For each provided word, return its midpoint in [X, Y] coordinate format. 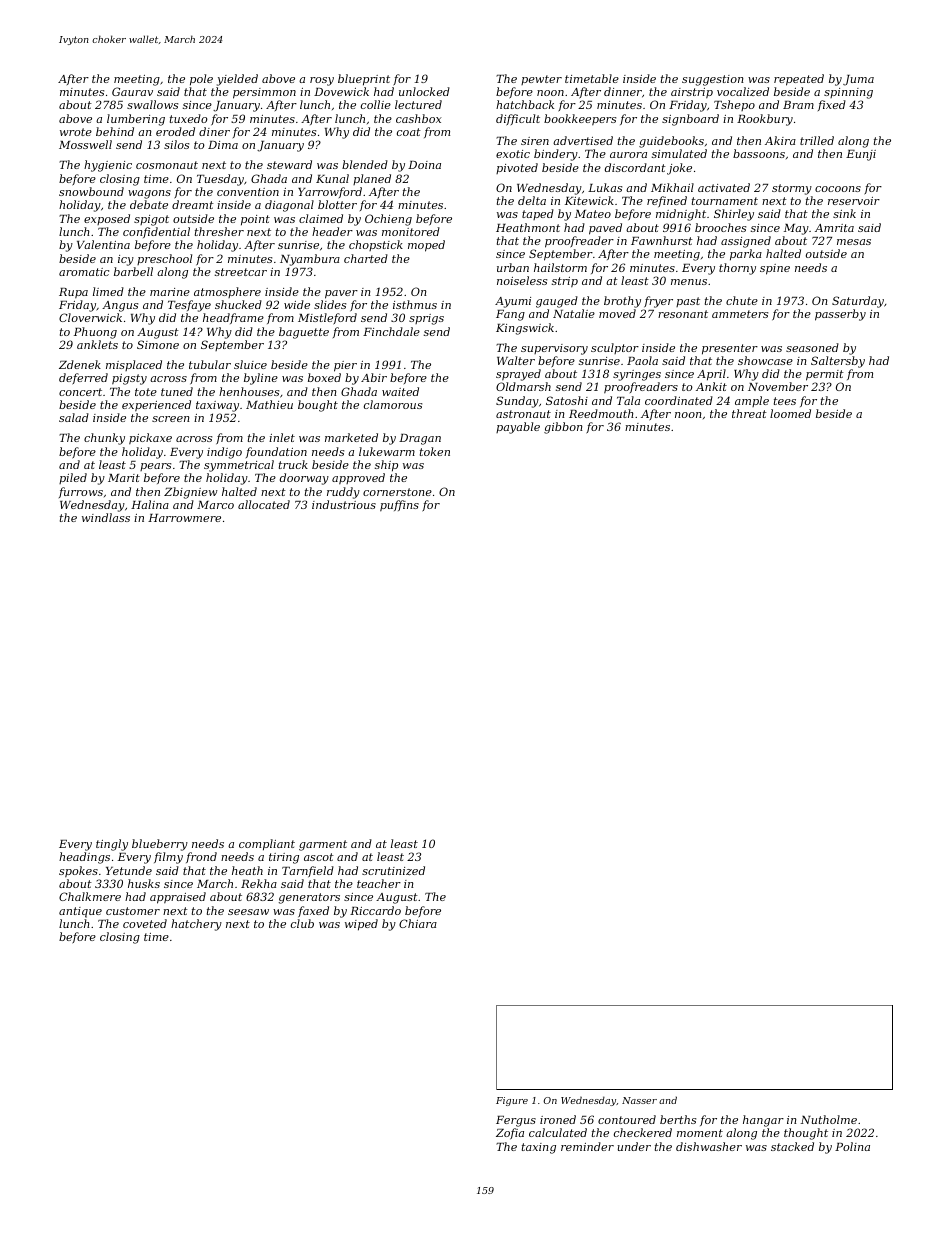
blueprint [364, 80]
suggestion [712, 80]
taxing [539, 1148]
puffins [399, 506]
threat [749, 413]
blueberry [160, 845]
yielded [237, 80]
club [302, 923]
